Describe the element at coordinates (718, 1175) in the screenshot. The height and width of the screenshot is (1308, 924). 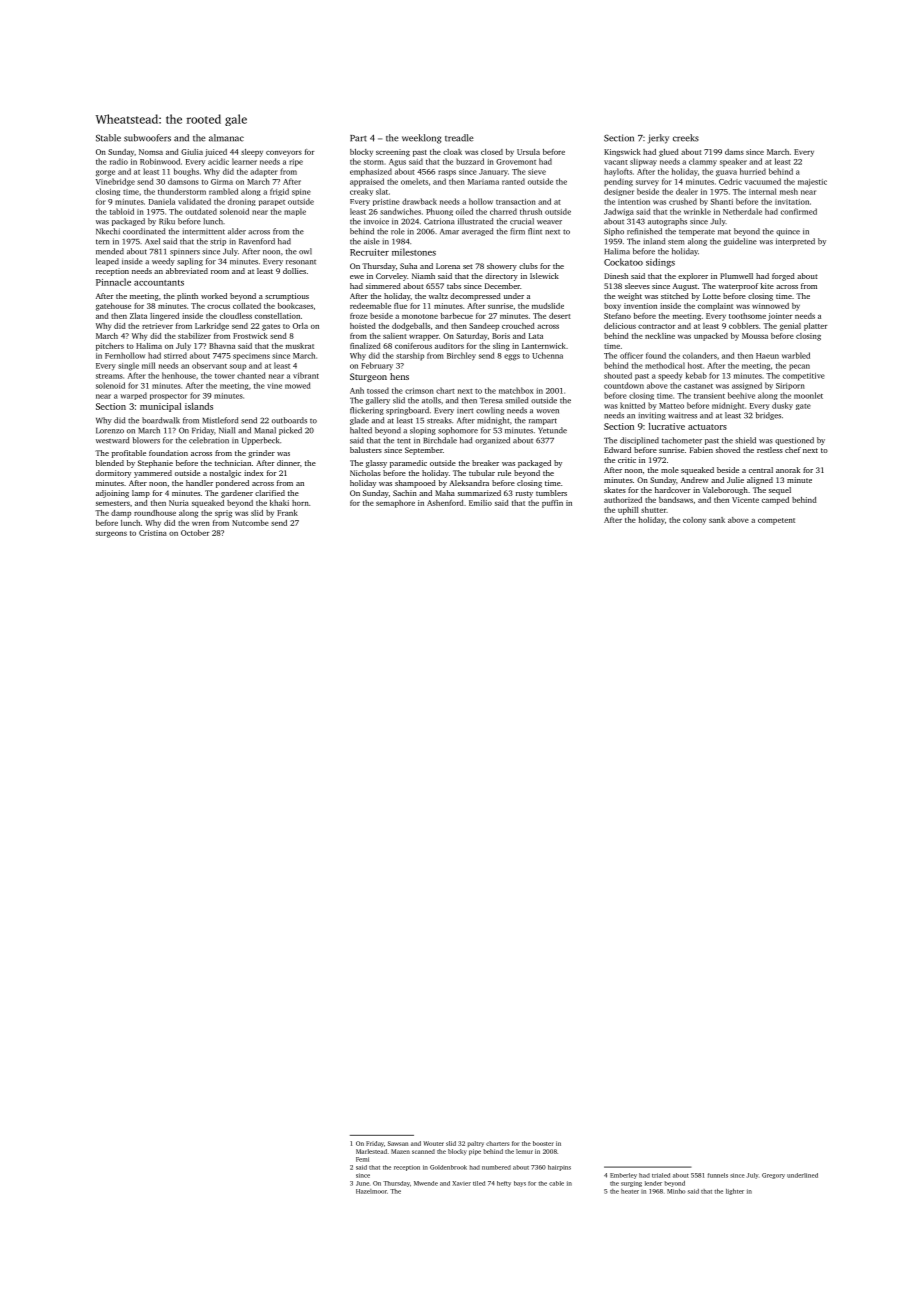
I see `funnels` at that location.
